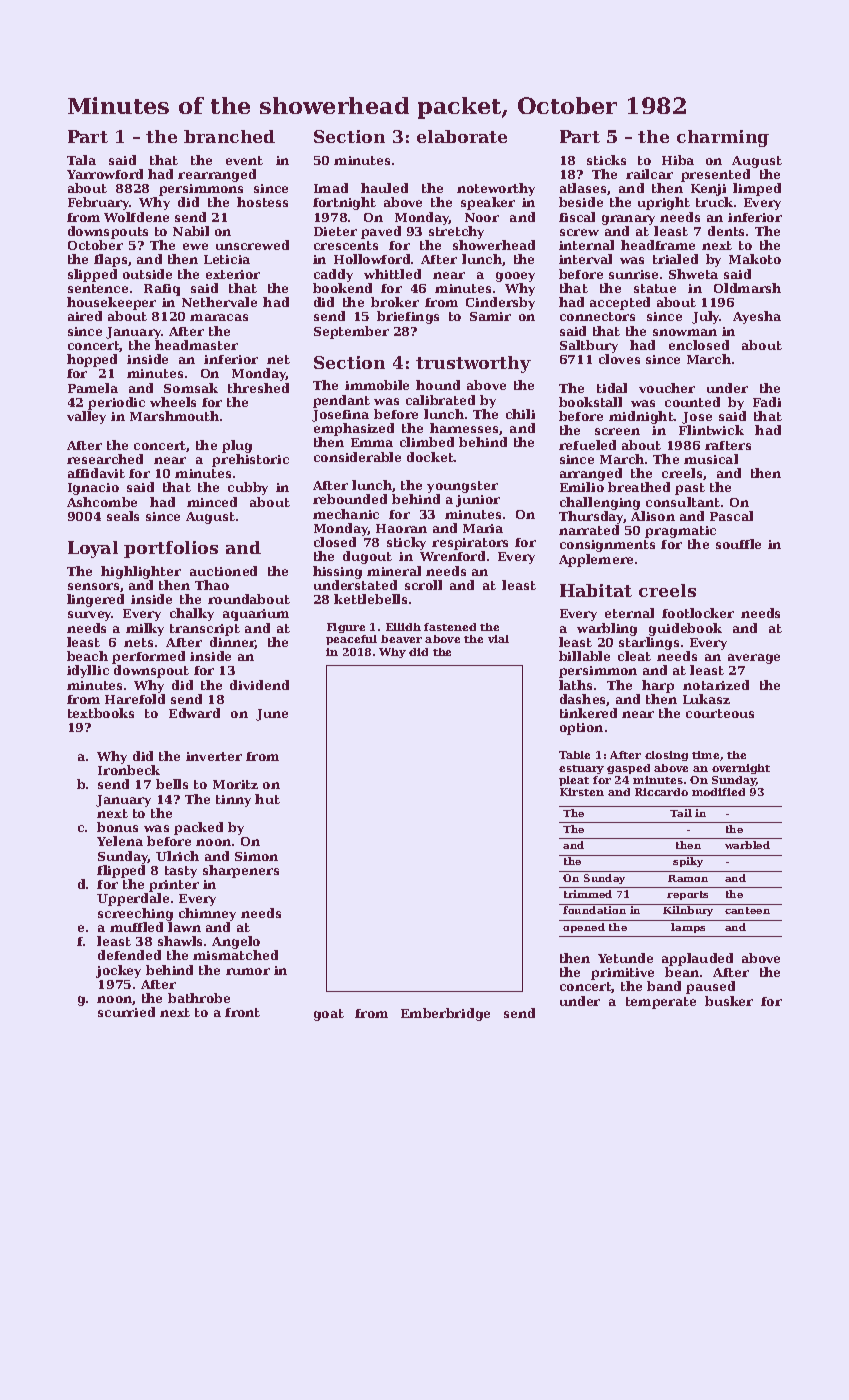 This screenshot has height=1400, width=849. I want to click on hopped, so click(92, 360).
